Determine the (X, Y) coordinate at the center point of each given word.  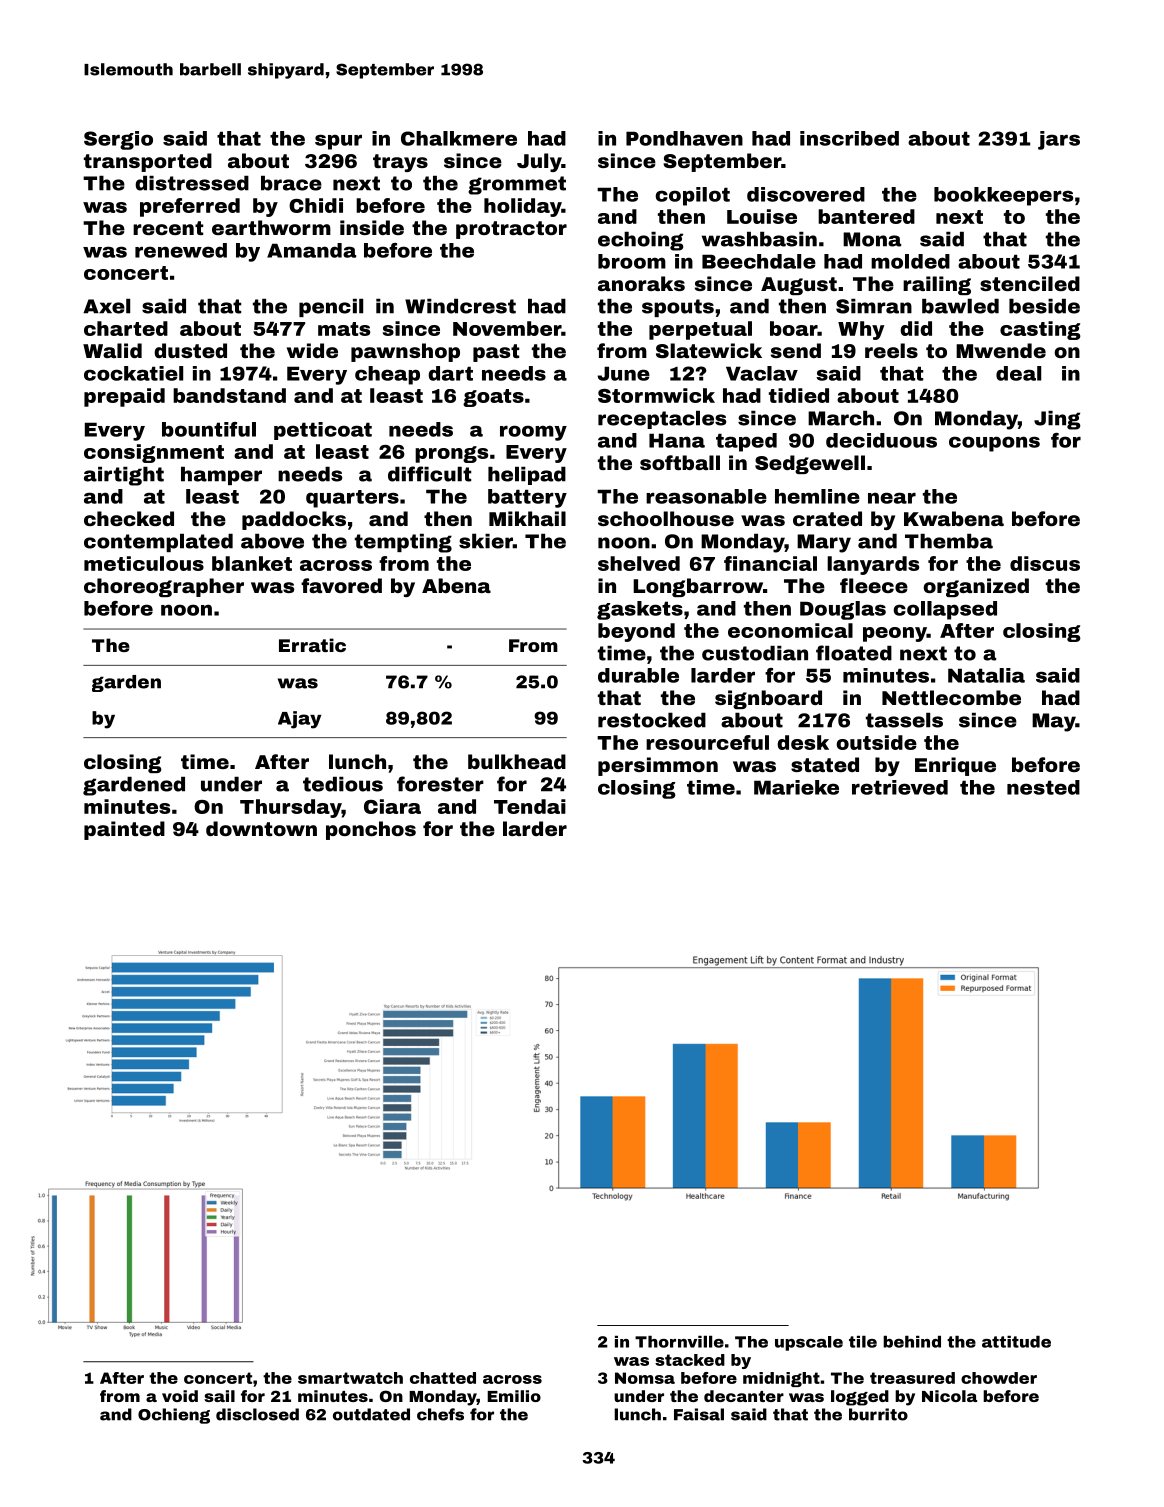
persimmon (658, 766)
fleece (874, 585)
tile (863, 1342)
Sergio (118, 140)
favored (341, 585)
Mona (872, 239)
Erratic (312, 645)
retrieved (900, 787)
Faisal (699, 1414)
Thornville (679, 1342)
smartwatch (350, 1378)
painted (124, 830)
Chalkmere (459, 138)
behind (912, 1342)
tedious (343, 784)
